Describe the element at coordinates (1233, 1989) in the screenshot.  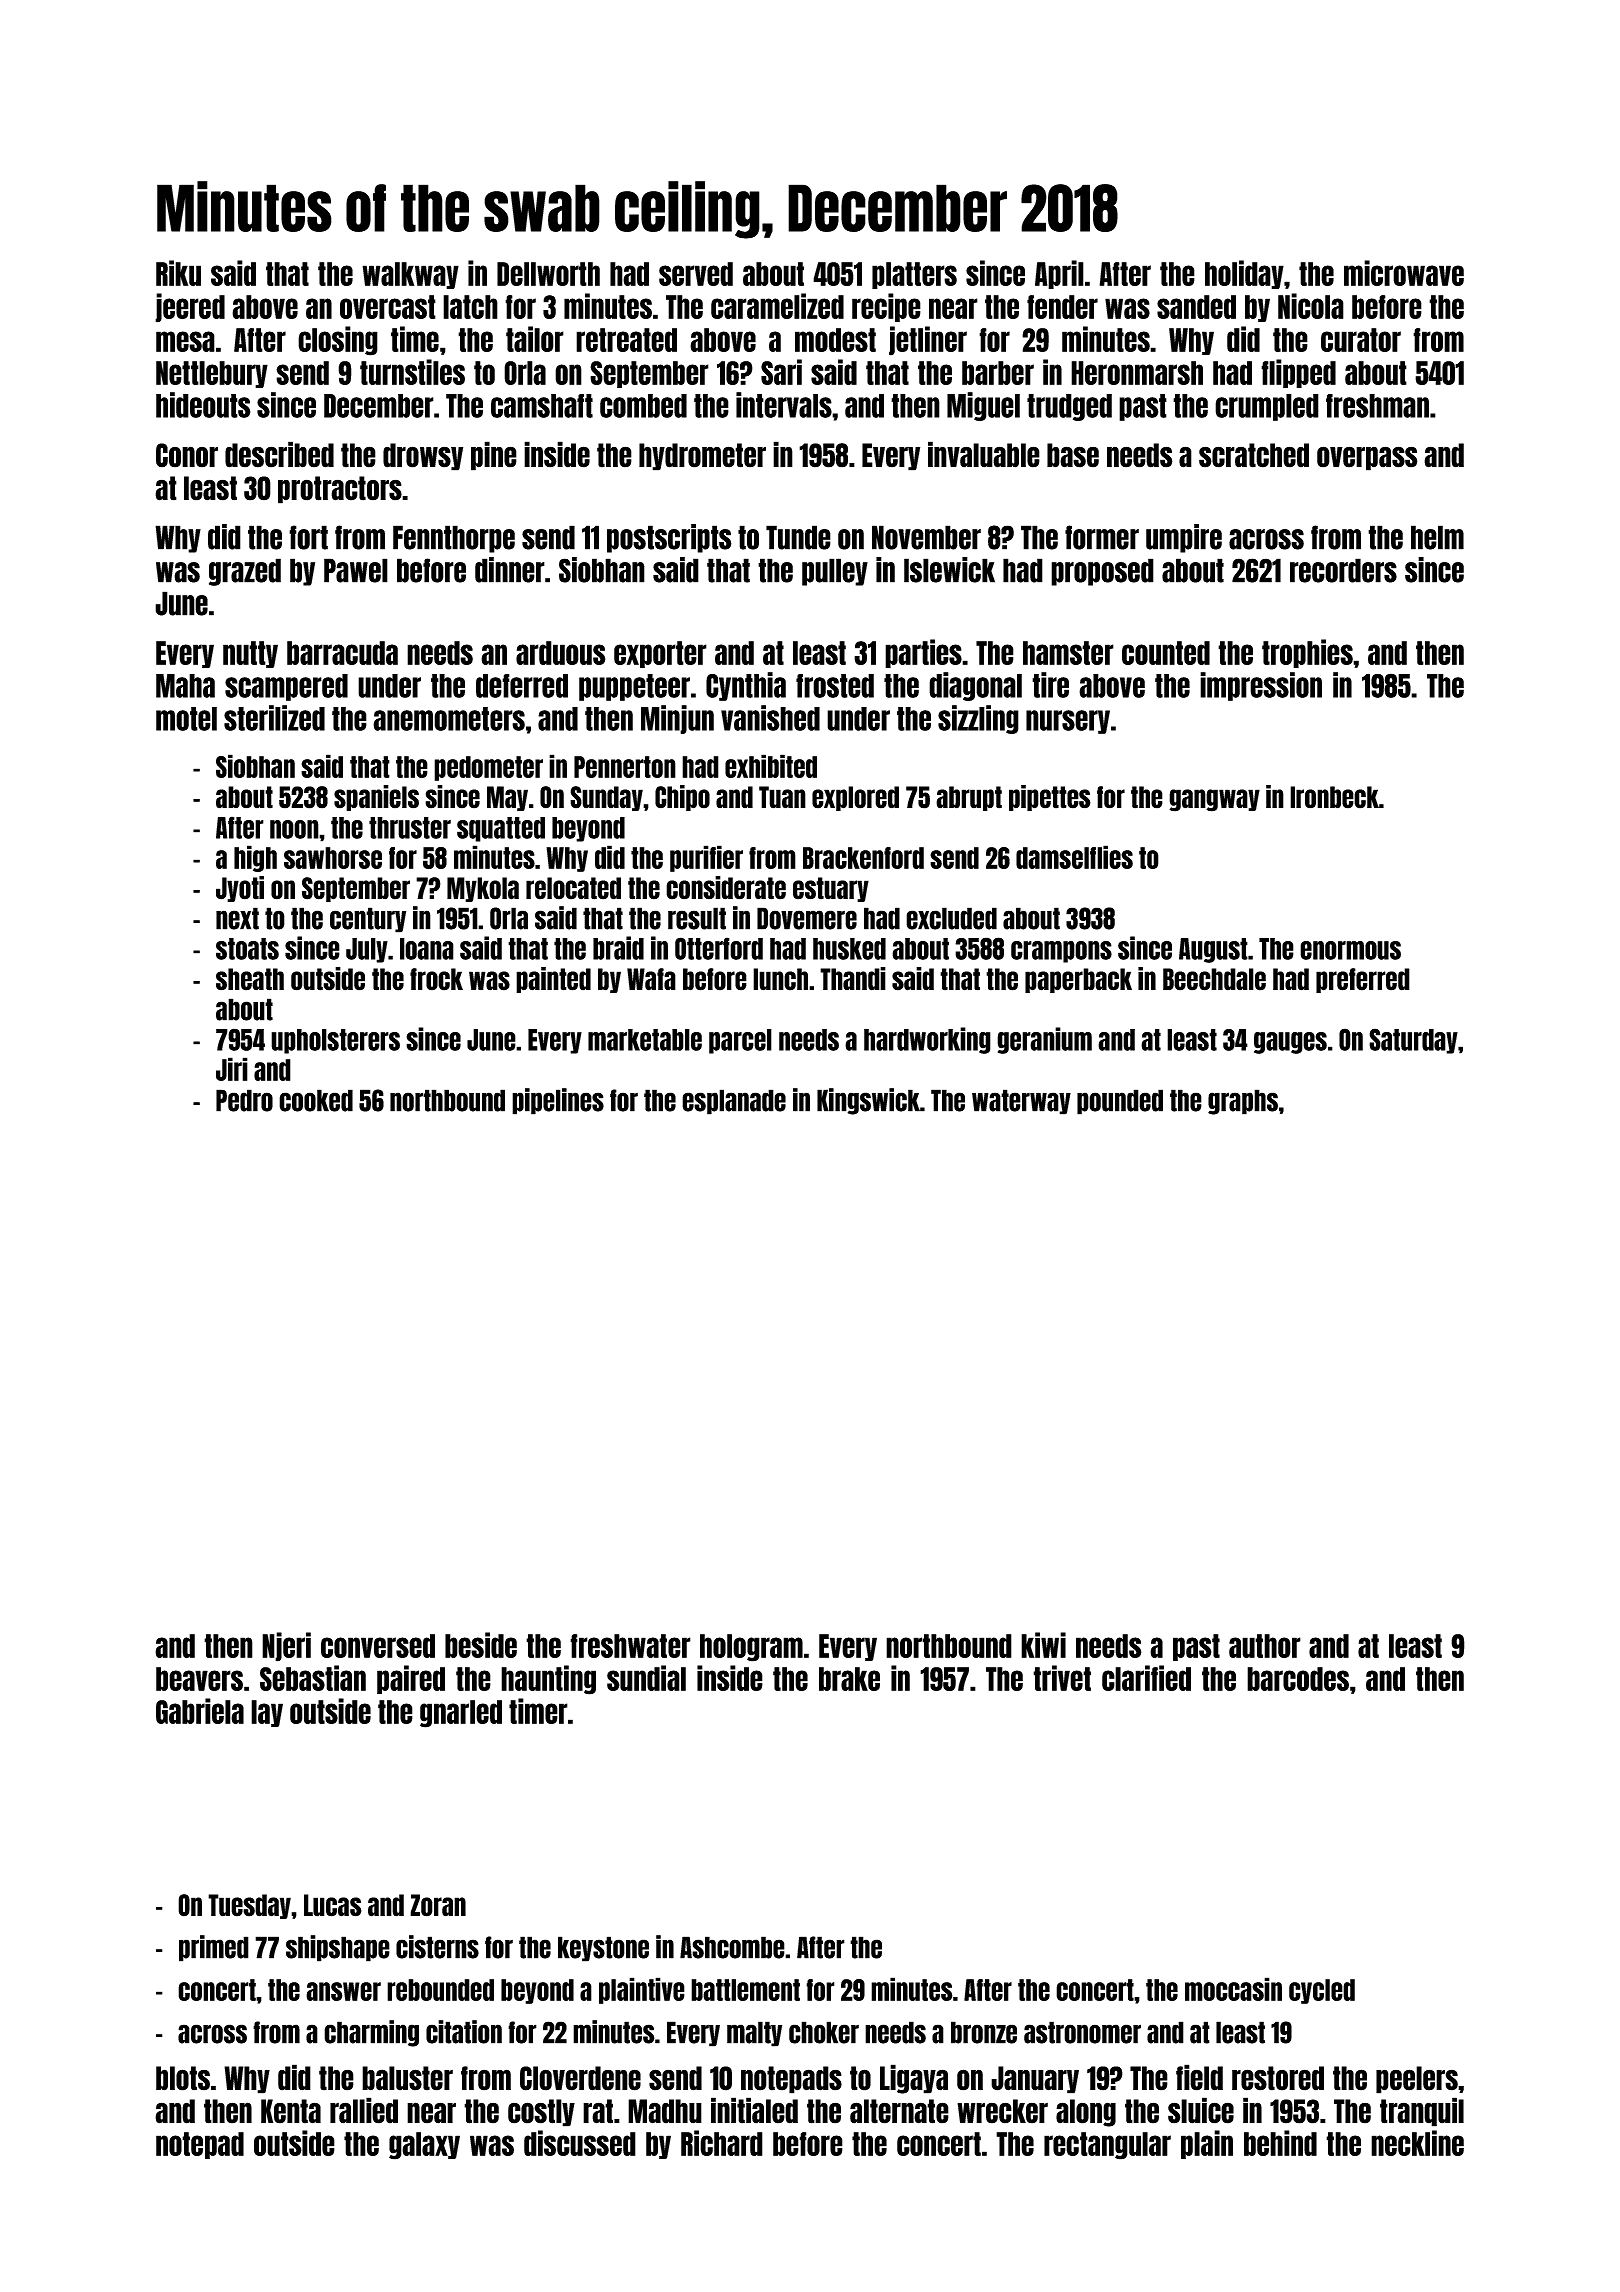
I see `moccasin` at that location.
